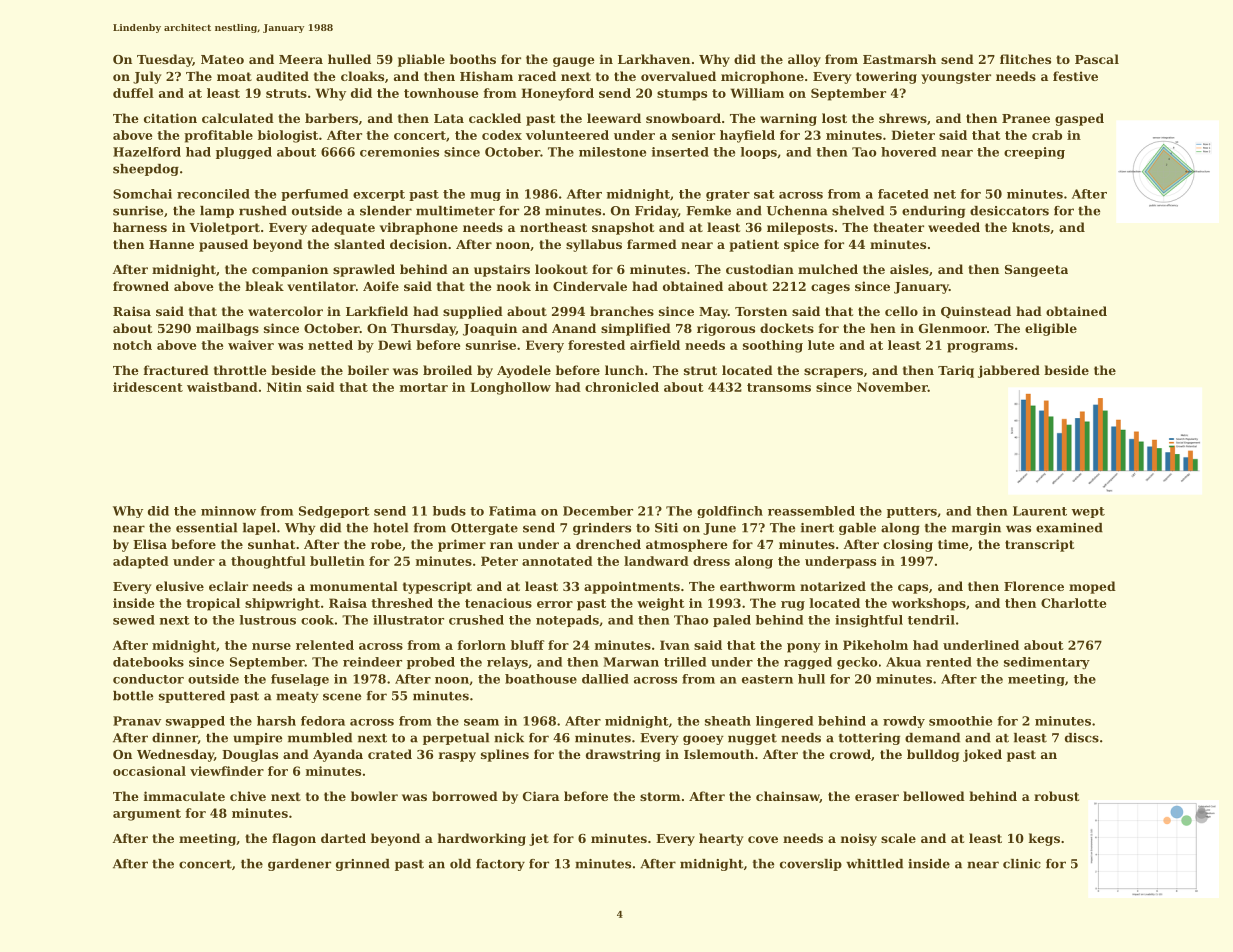 This screenshot has width=1233, height=952. I want to click on storm, so click(660, 796).
